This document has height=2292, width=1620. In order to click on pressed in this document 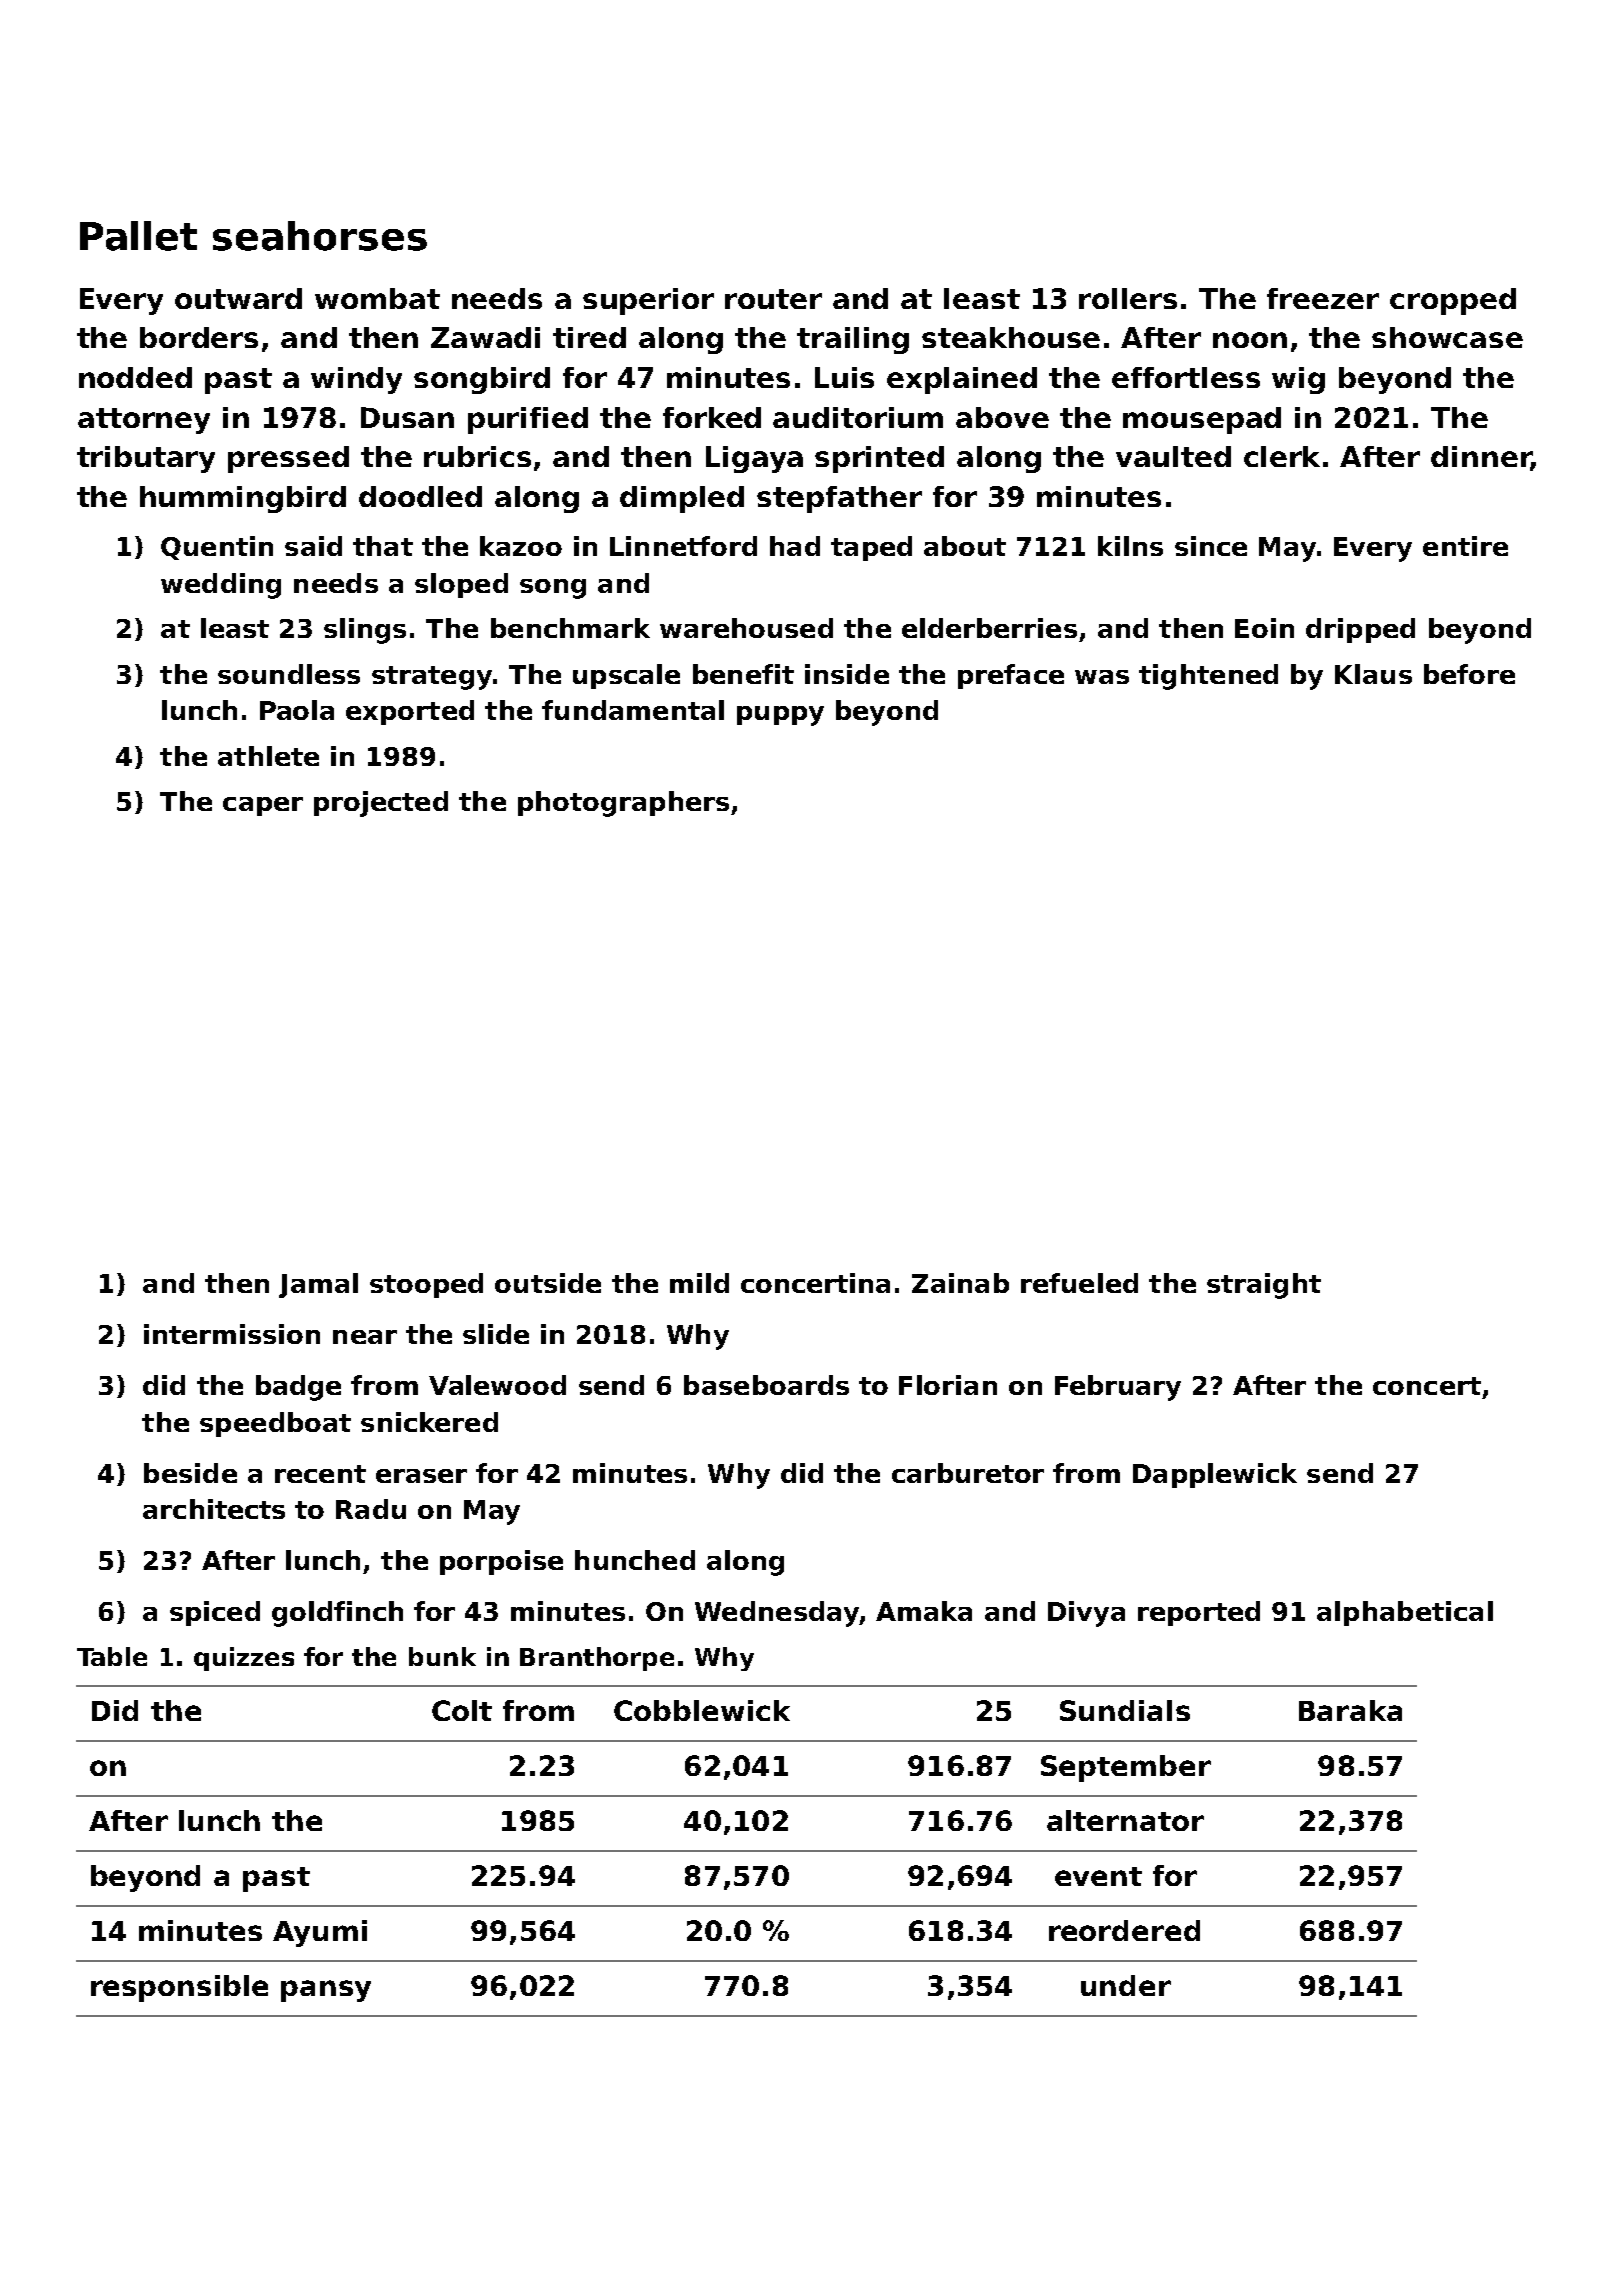, I will do `click(288, 459)`.
